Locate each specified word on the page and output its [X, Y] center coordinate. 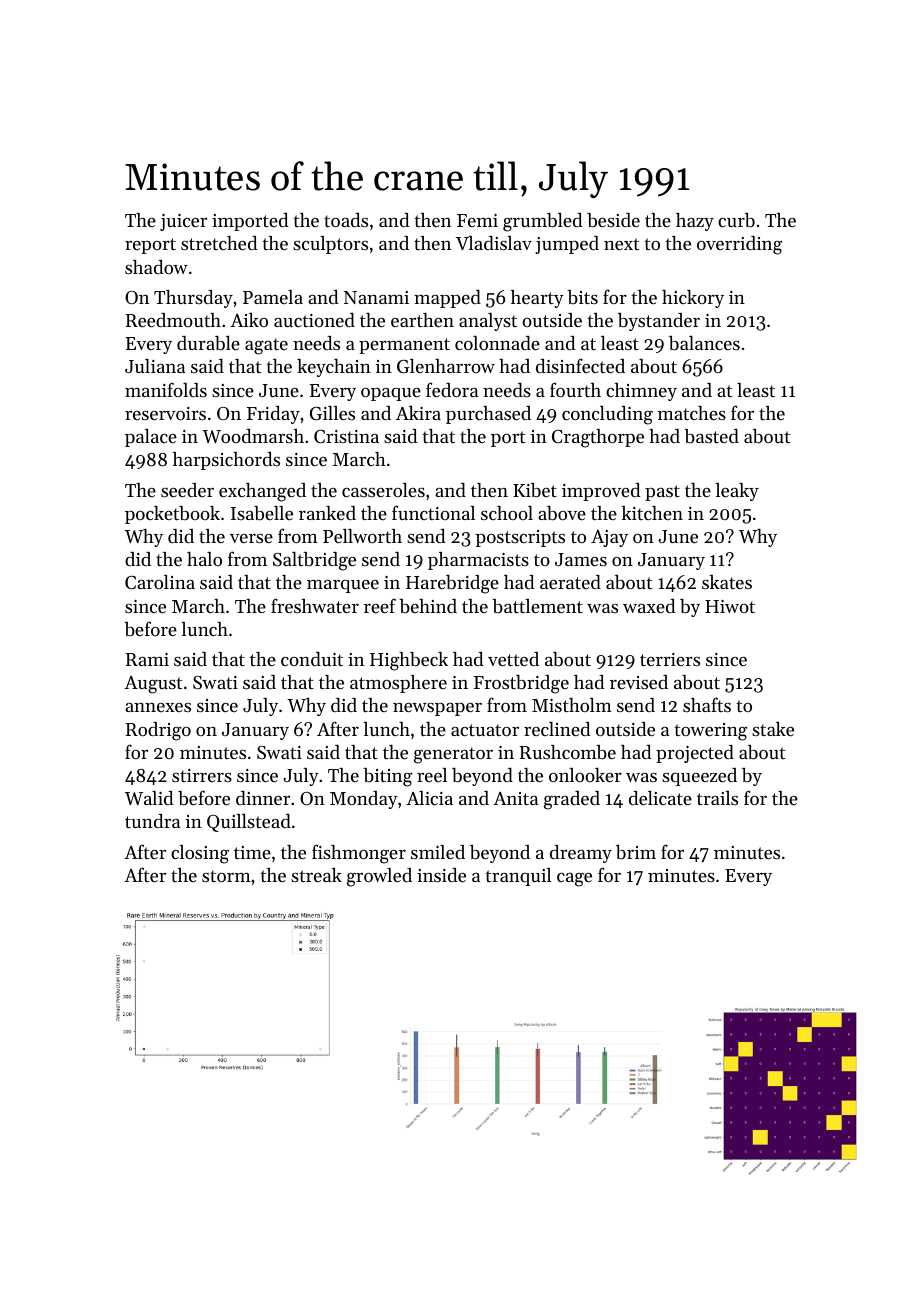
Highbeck [409, 661]
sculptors [330, 245]
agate [266, 346]
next [621, 244]
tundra [152, 821]
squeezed [699, 777]
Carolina [160, 582]
